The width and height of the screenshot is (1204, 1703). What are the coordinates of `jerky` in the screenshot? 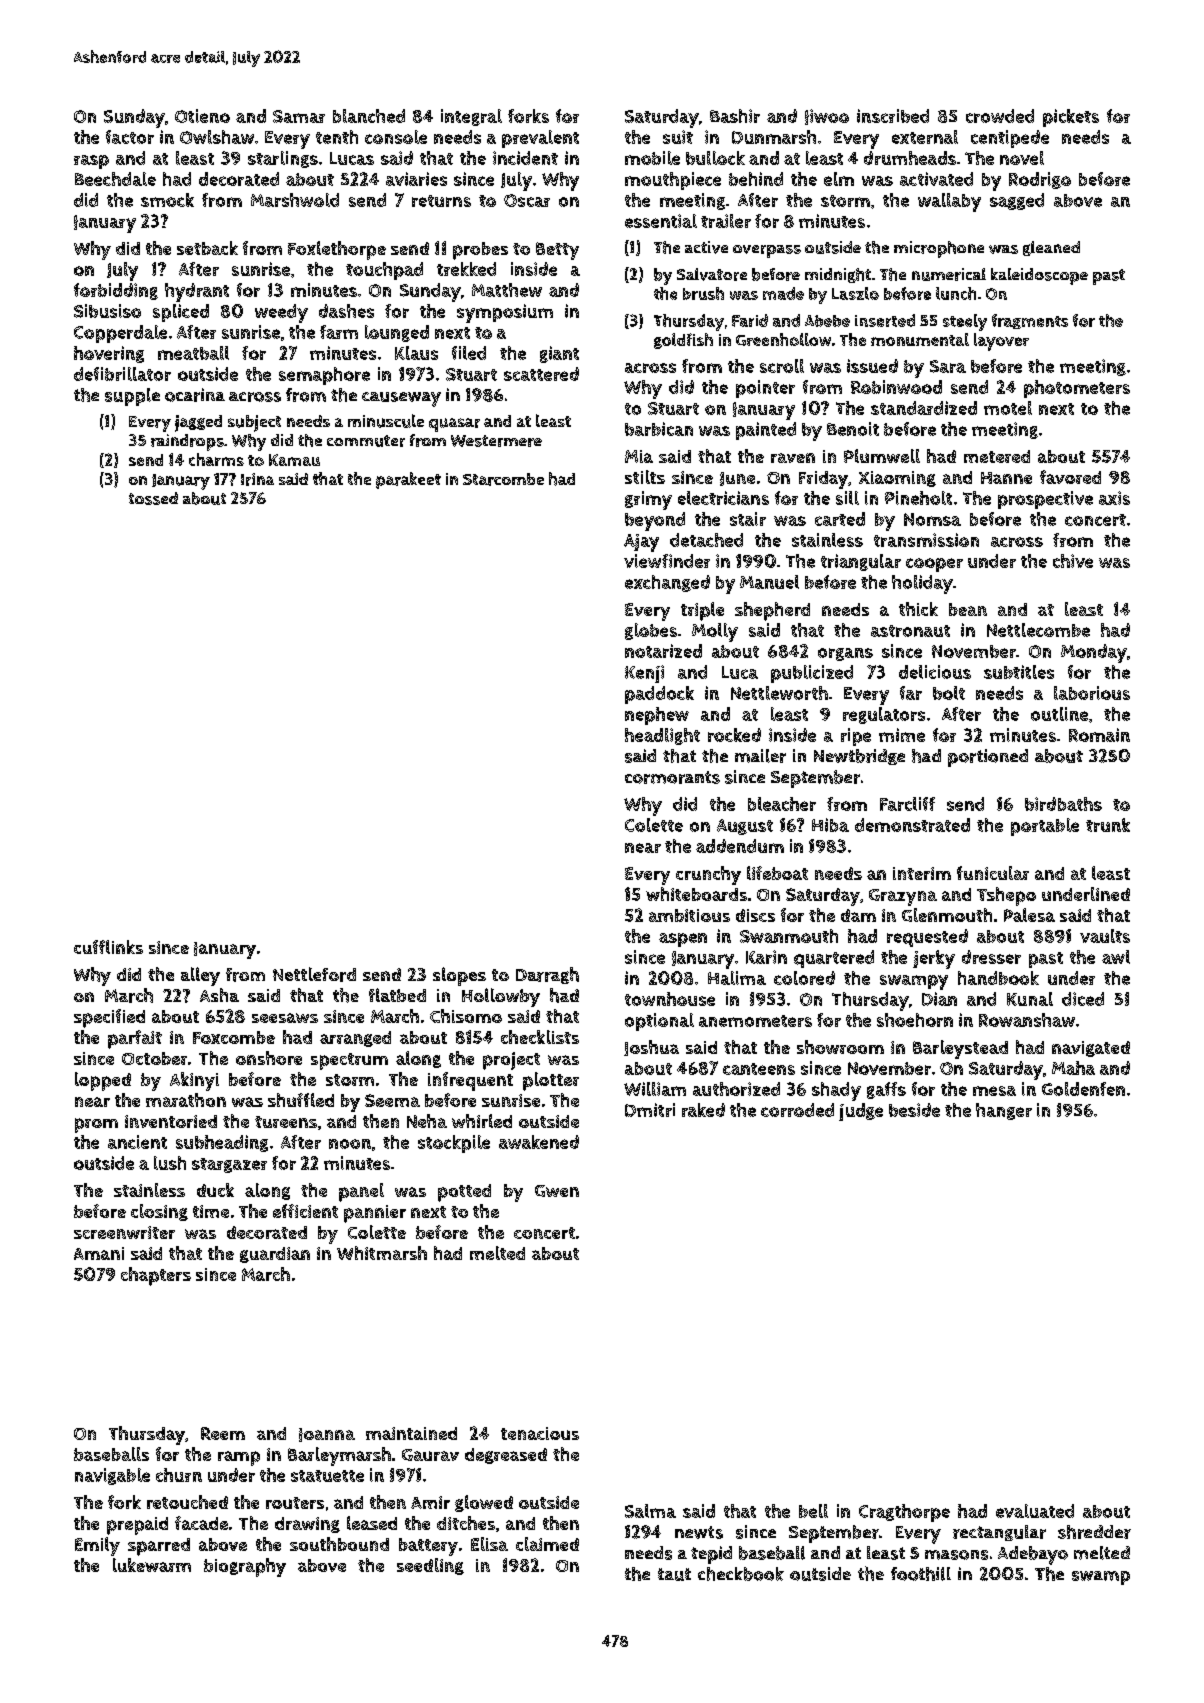 It's located at (934, 959).
